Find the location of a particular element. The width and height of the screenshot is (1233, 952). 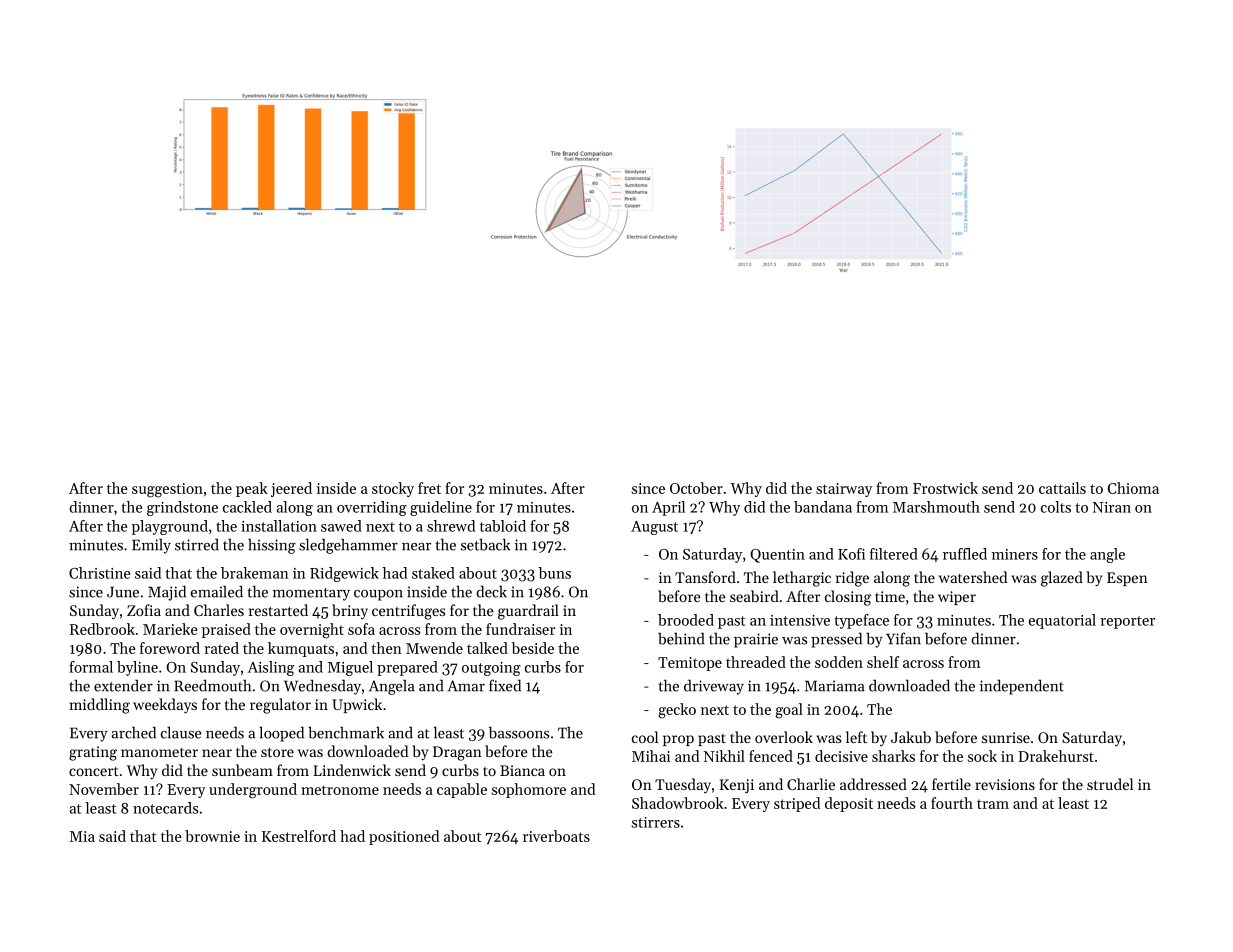

riverboats is located at coordinates (556, 836).
